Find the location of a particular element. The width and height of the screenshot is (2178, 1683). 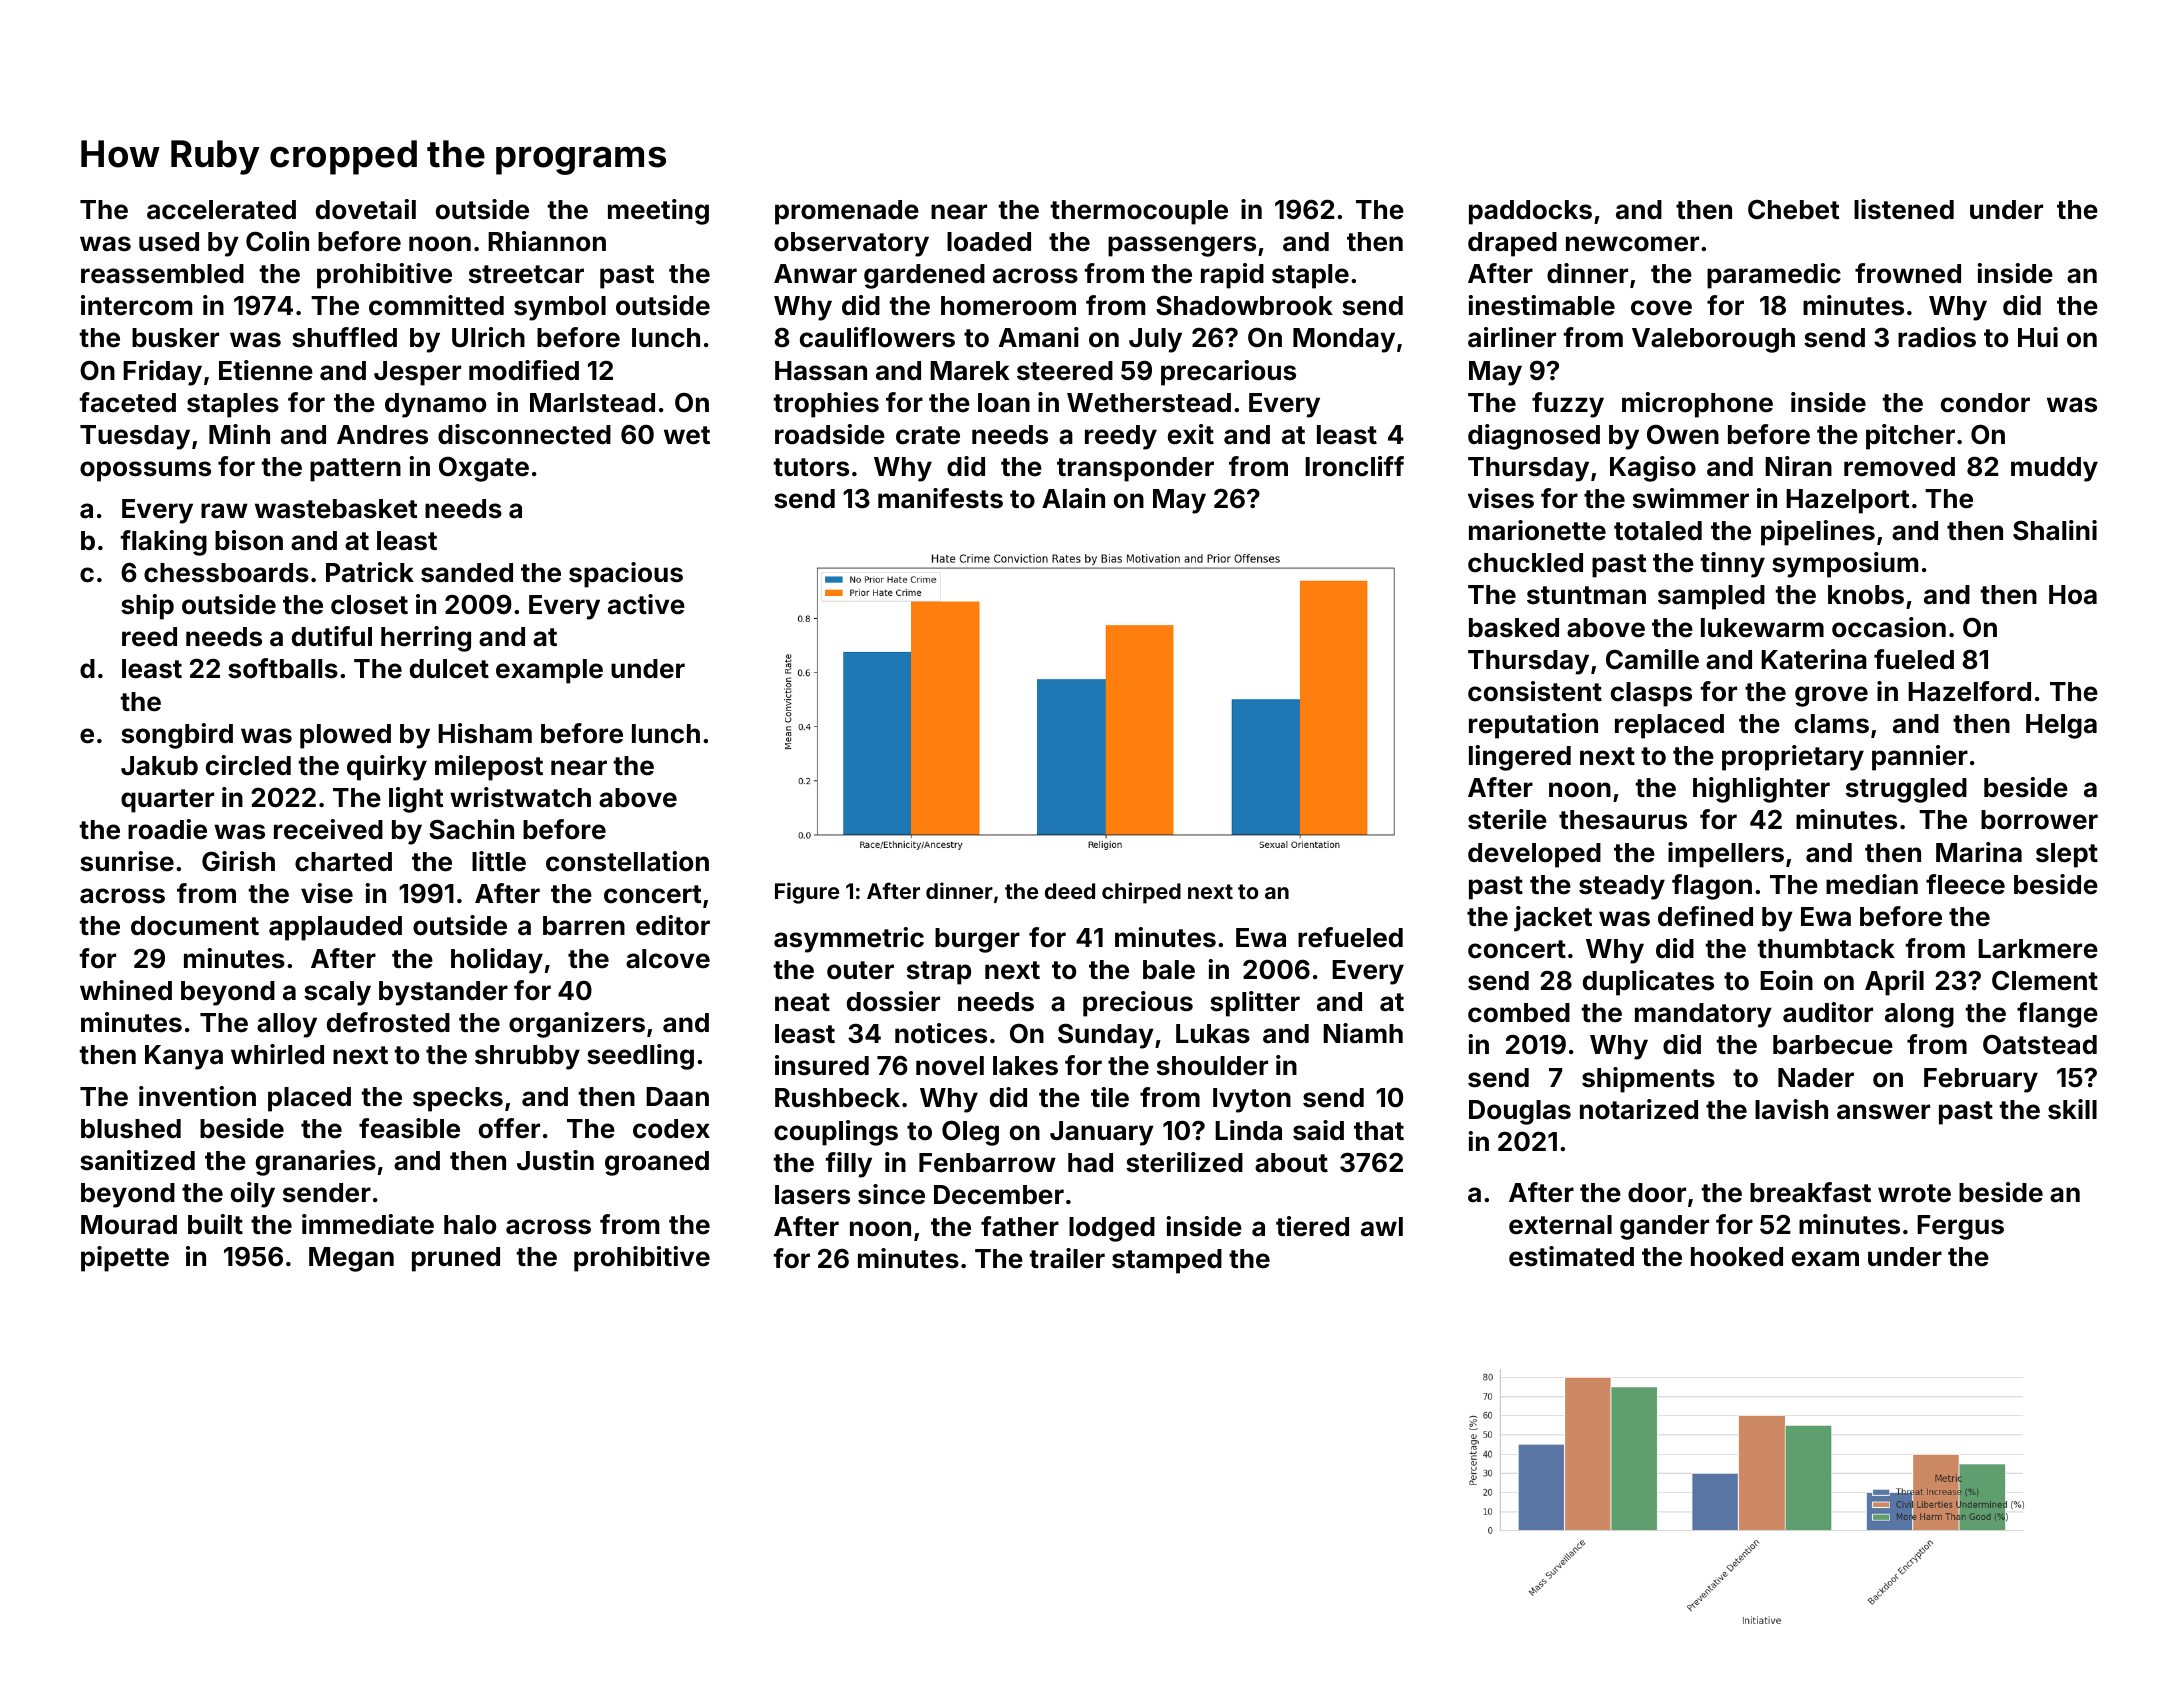

listened is located at coordinates (1904, 209).
